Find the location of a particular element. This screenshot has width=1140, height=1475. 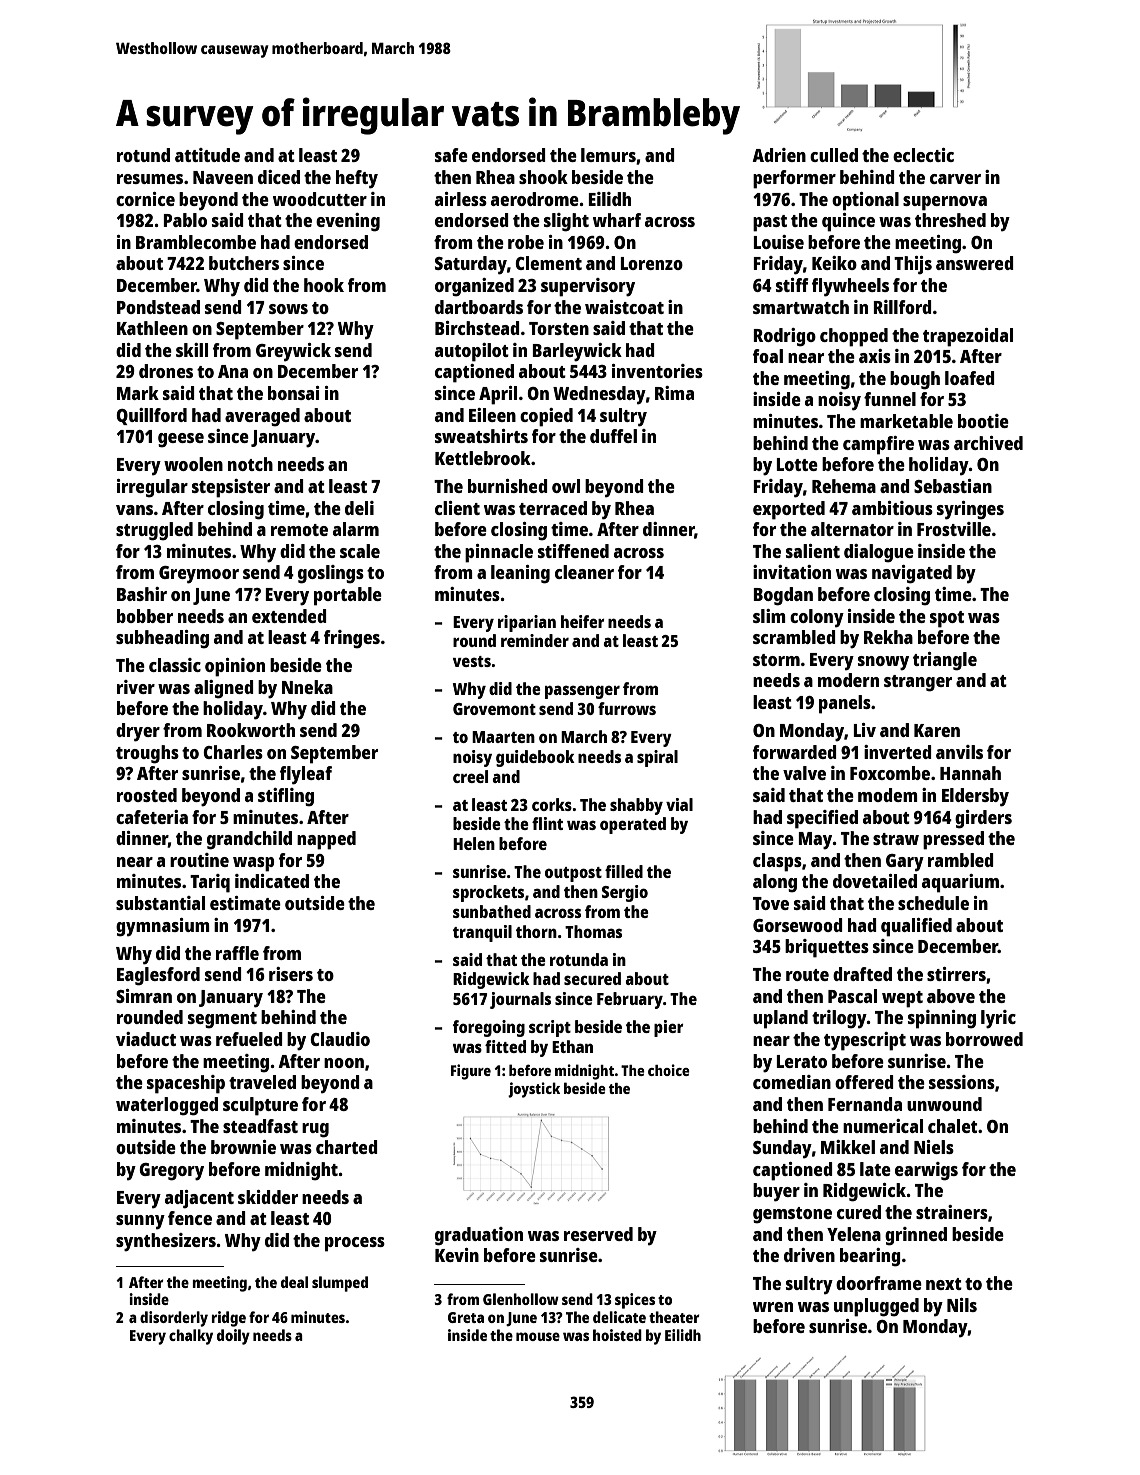

lemurs is located at coordinates (608, 155).
